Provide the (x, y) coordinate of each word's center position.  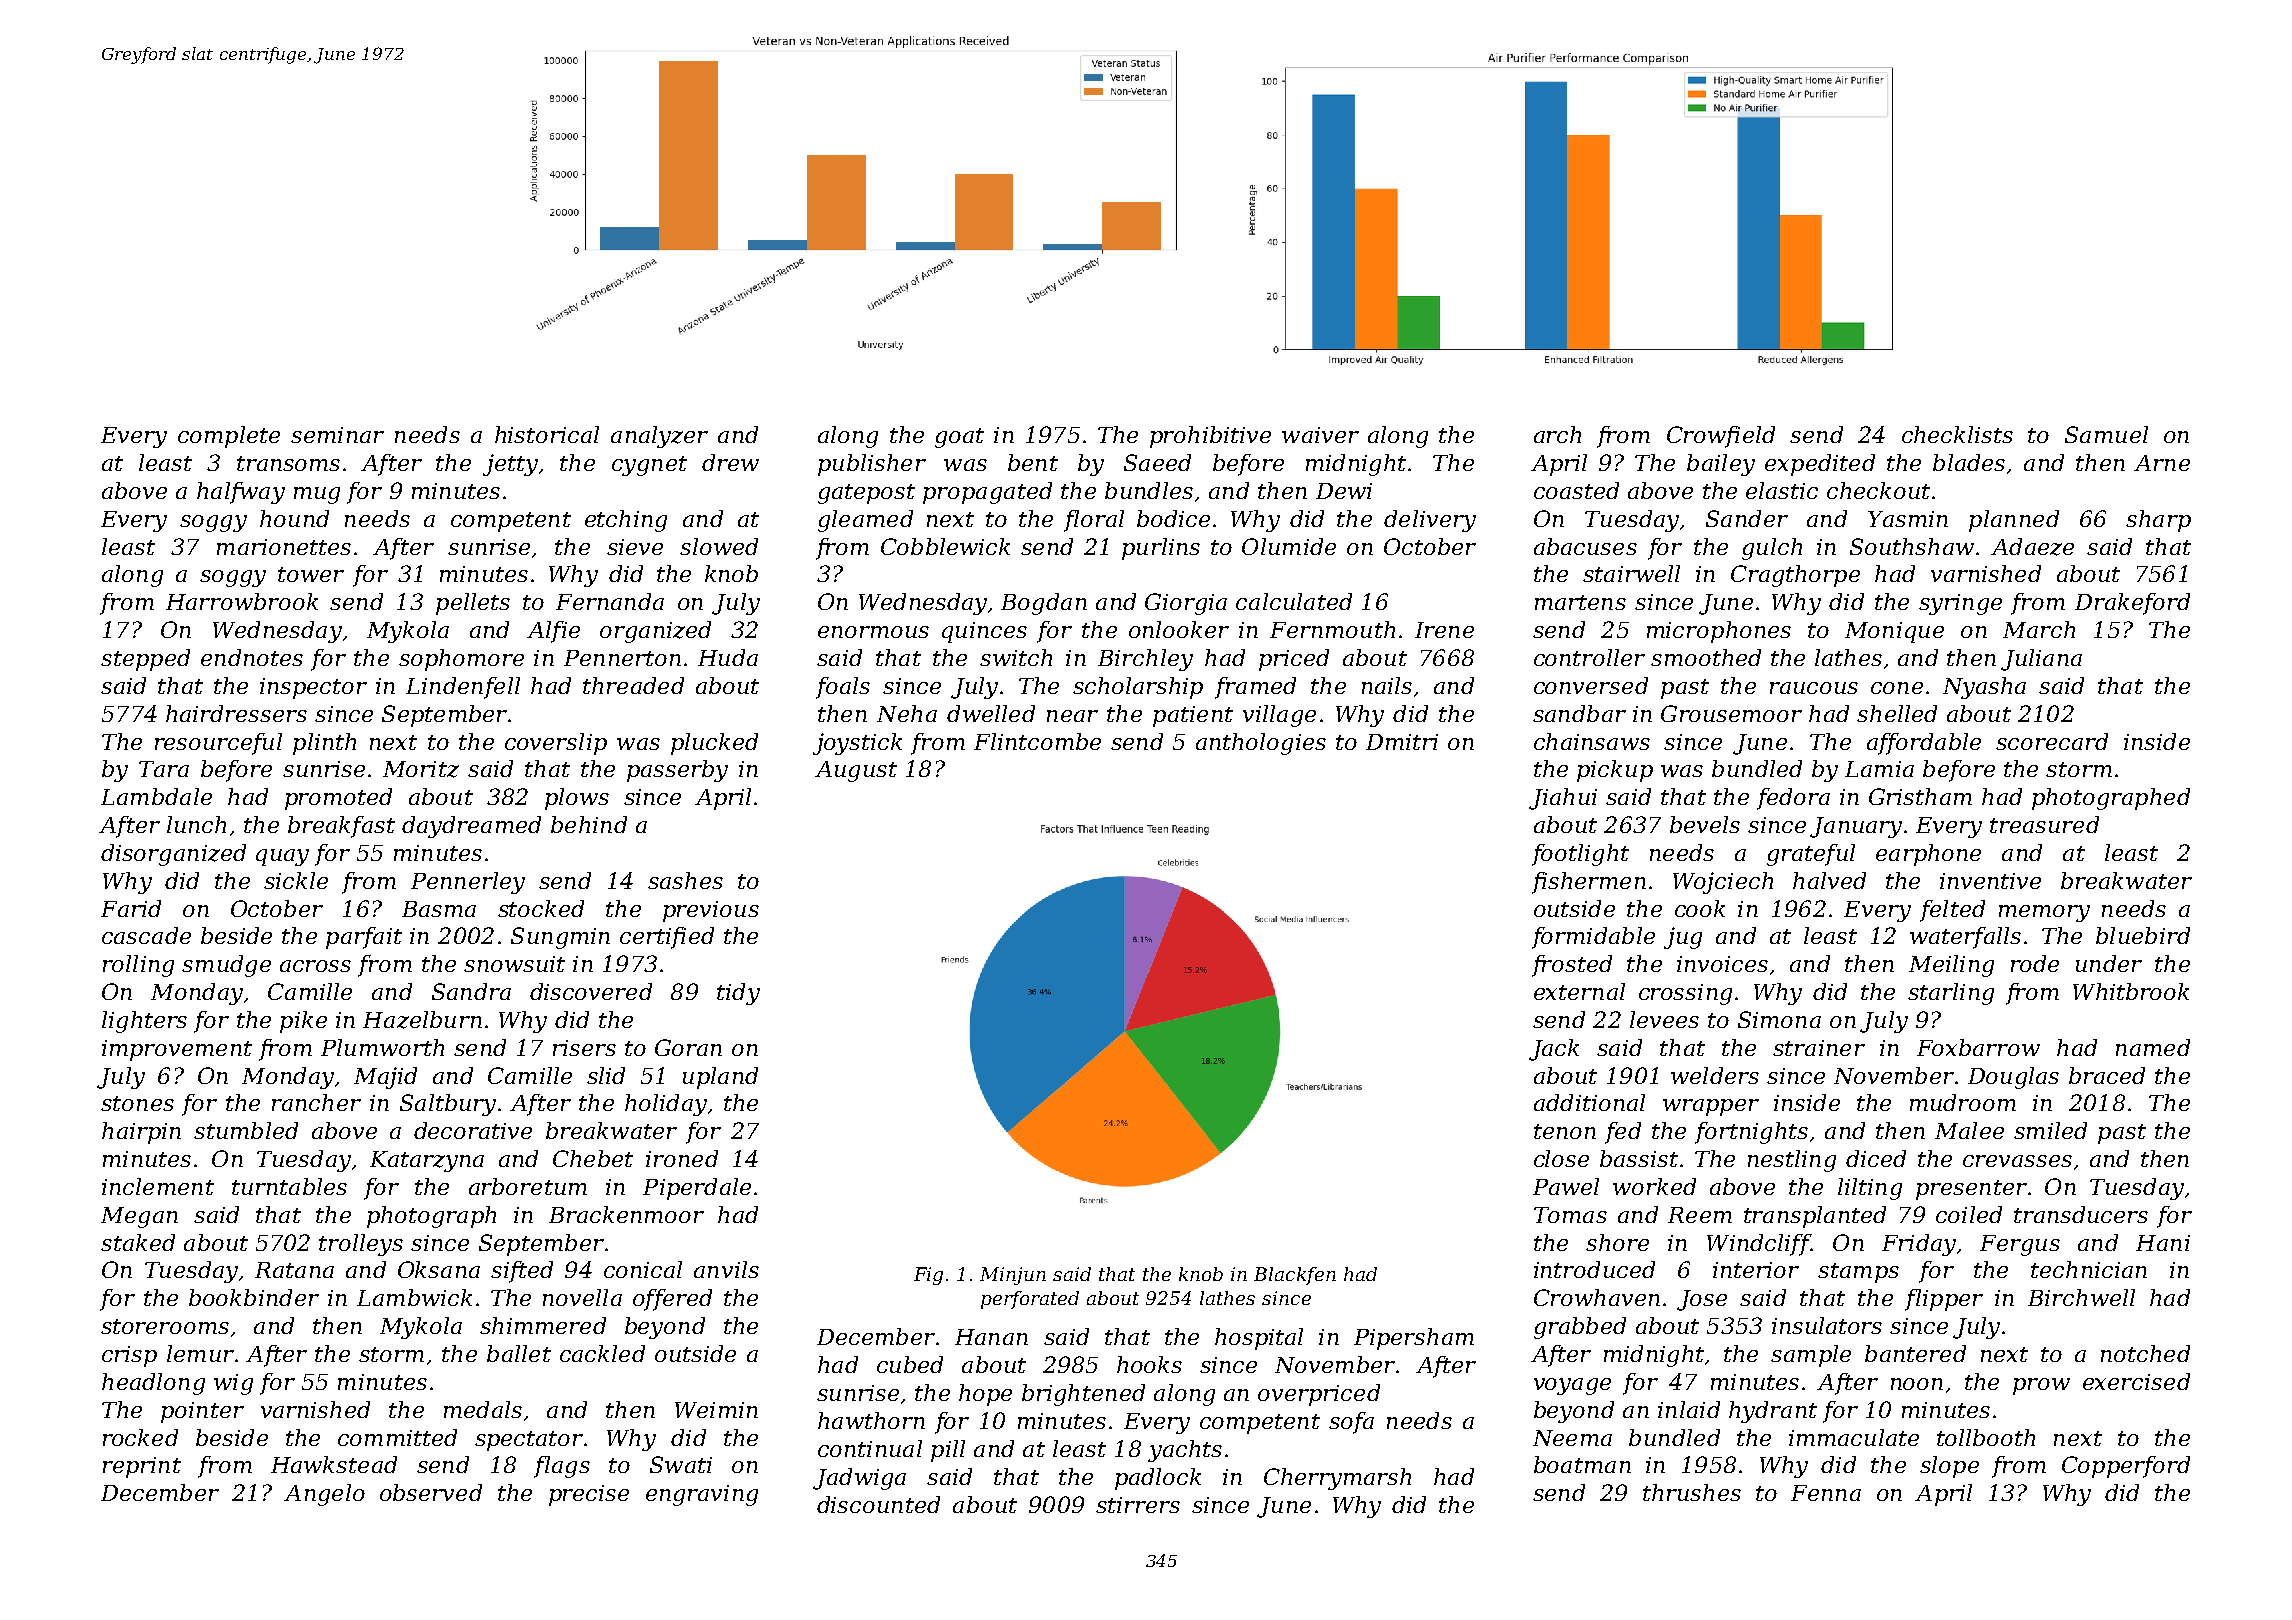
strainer (1819, 1048)
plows (577, 799)
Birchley (1145, 660)
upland (720, 1078)
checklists (1957, 434)
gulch (1772, 549)
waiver (1320, 435)
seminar (337, 435)
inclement (158, 1186)
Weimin (716, 1410)
